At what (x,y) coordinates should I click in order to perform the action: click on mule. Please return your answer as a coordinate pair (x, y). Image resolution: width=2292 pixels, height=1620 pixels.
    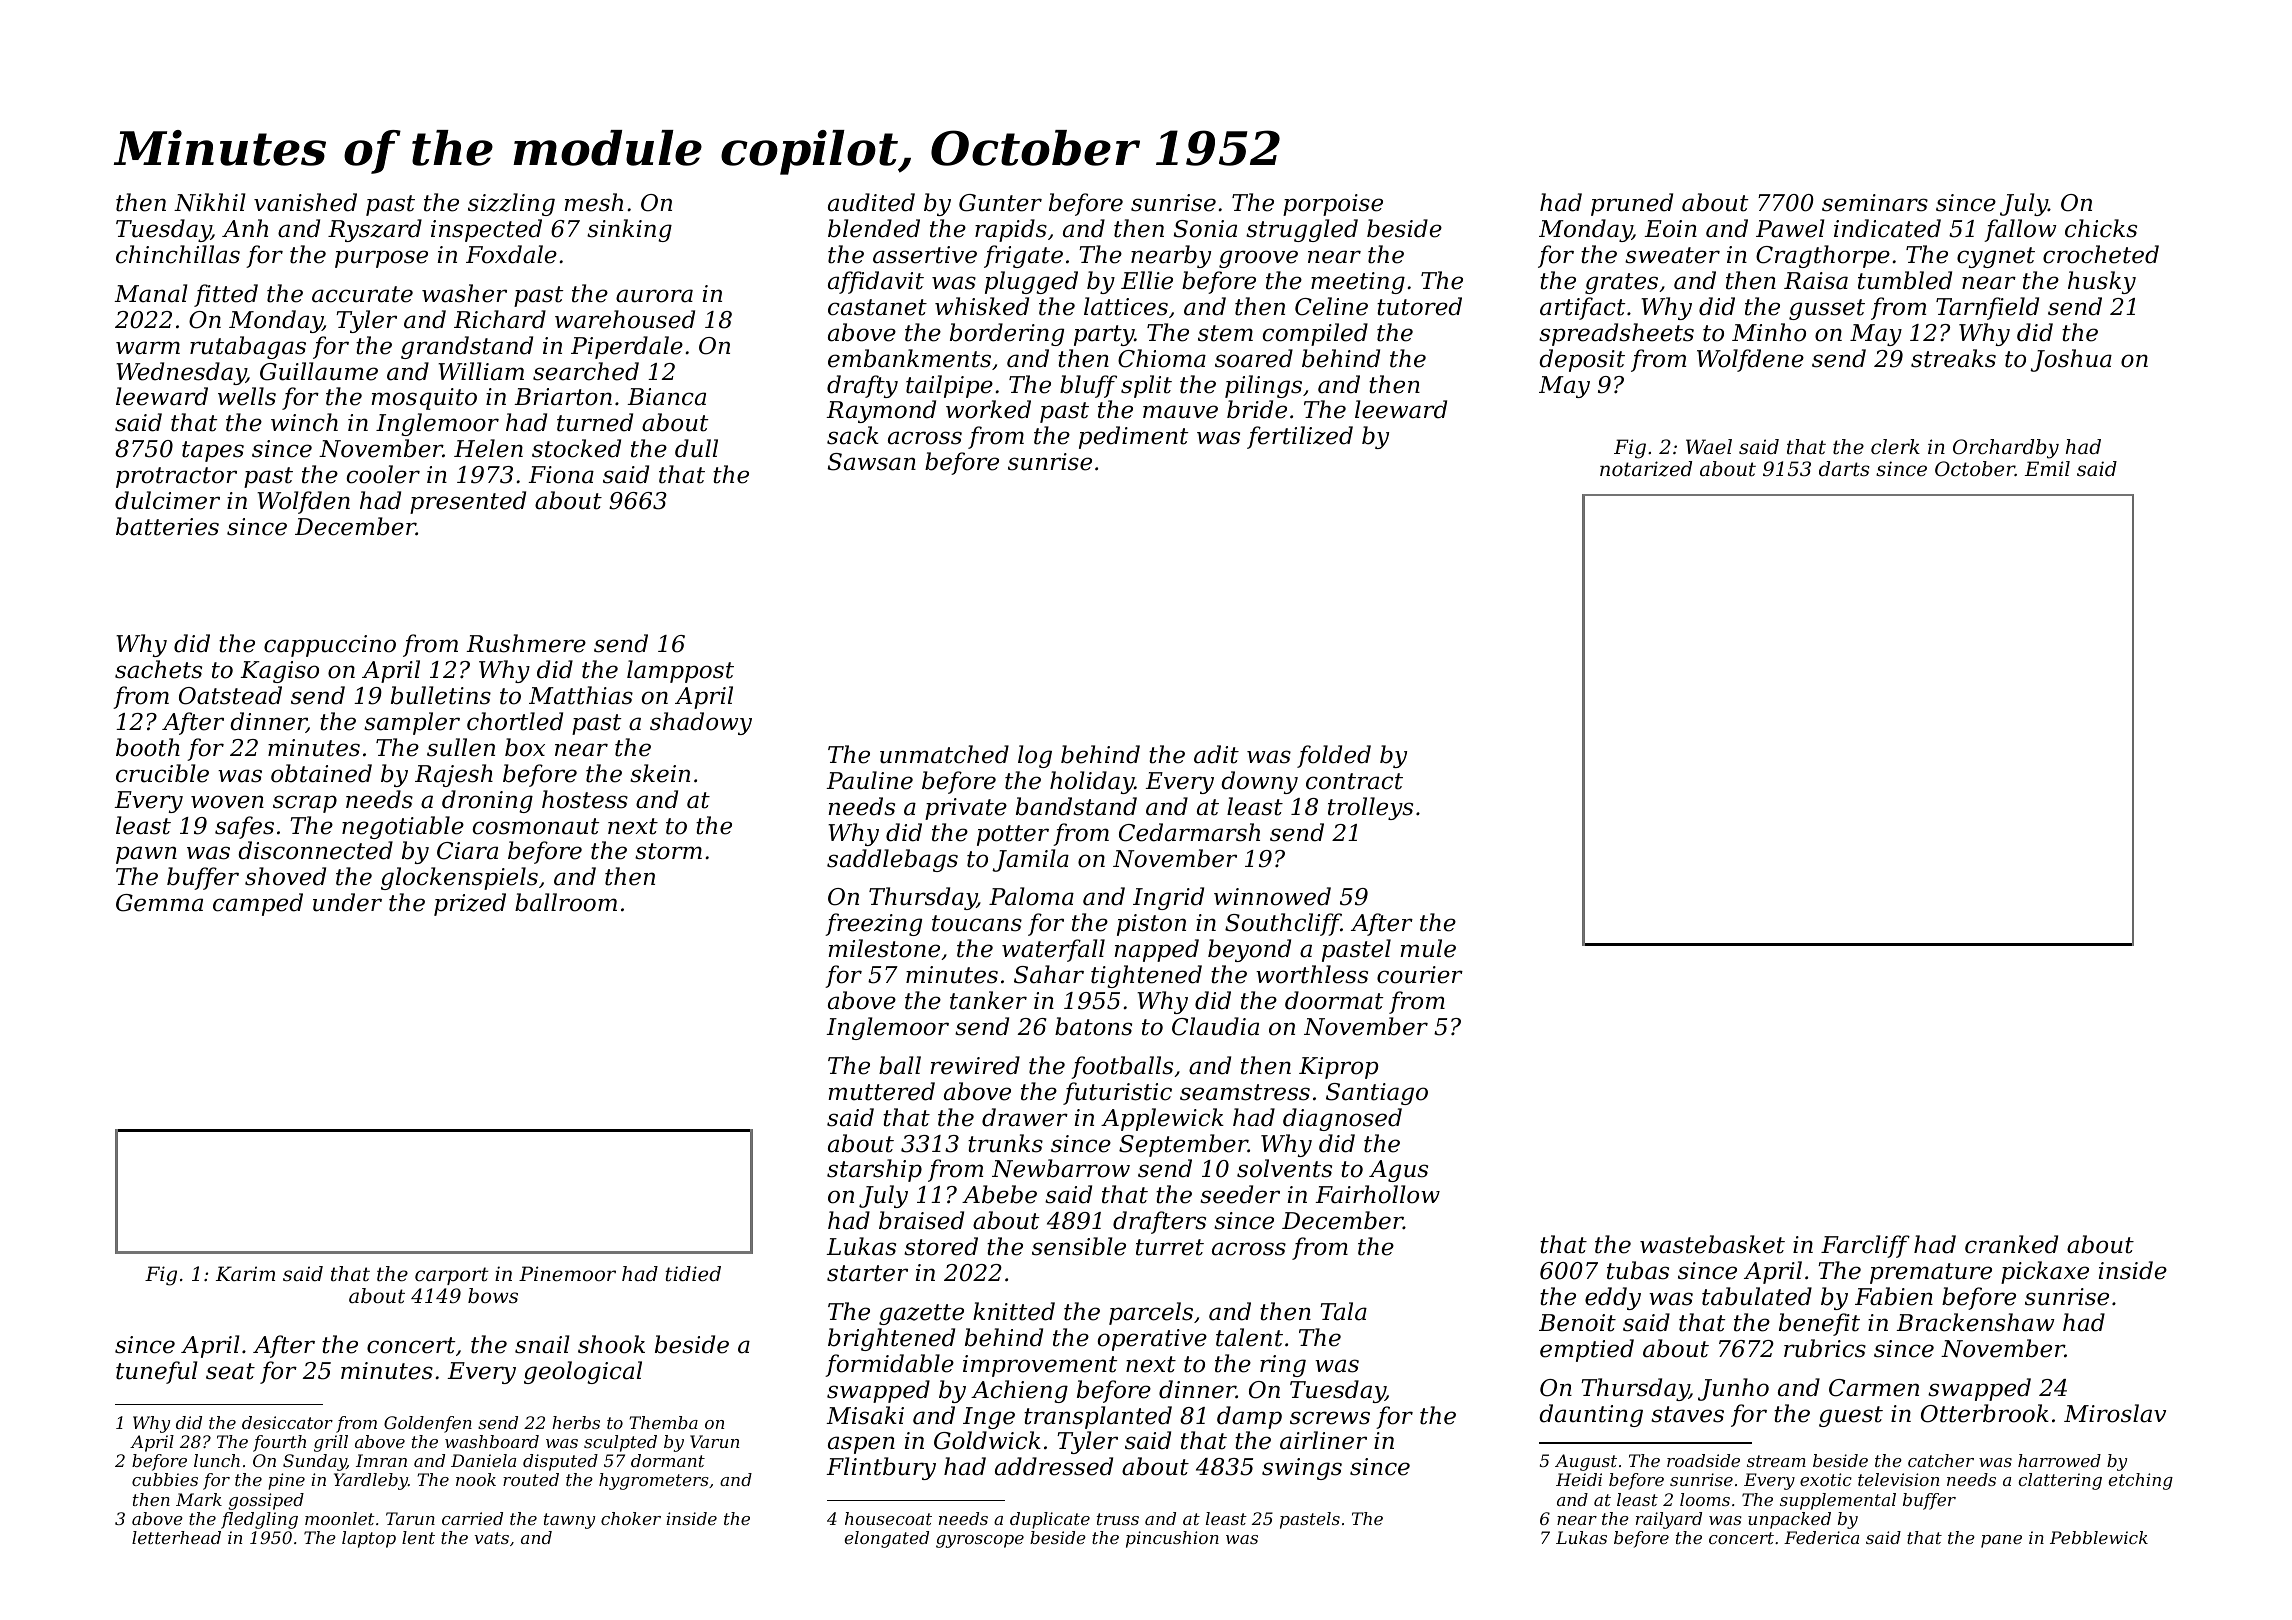
    Looking at the image, I should click on (1428, 948).
